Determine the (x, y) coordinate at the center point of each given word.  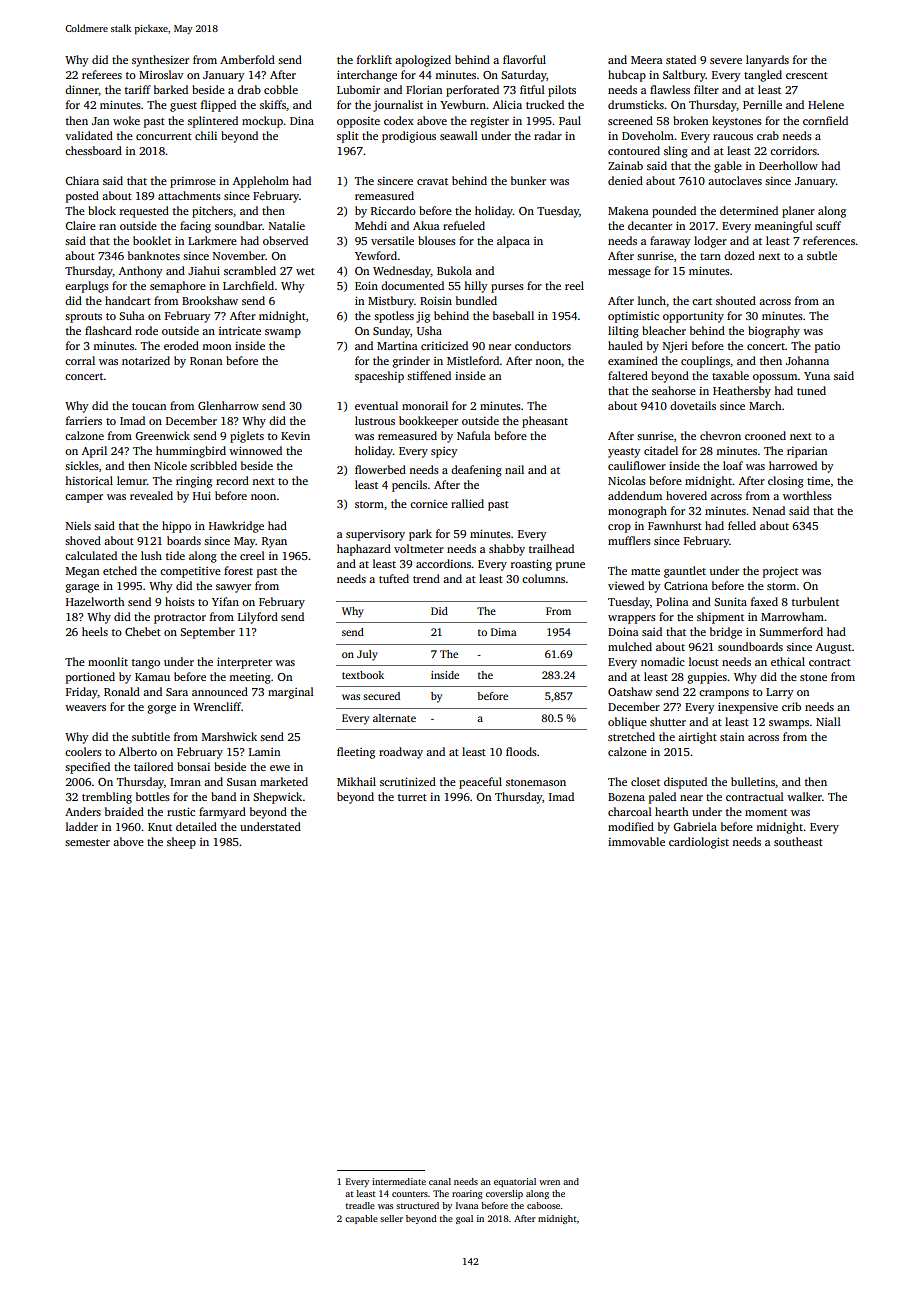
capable (361, 1219)
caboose (543, 1205)
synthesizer (160, 61)
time (818, 481)
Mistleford (473, 360)
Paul (570, 120)
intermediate (399, 1181)
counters (410, 1194)
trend (426, 578)
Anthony (140, 272)
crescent (807, 75)
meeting (250, 678)
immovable (636, 841)
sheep (181, 843)
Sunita (730, 601)
